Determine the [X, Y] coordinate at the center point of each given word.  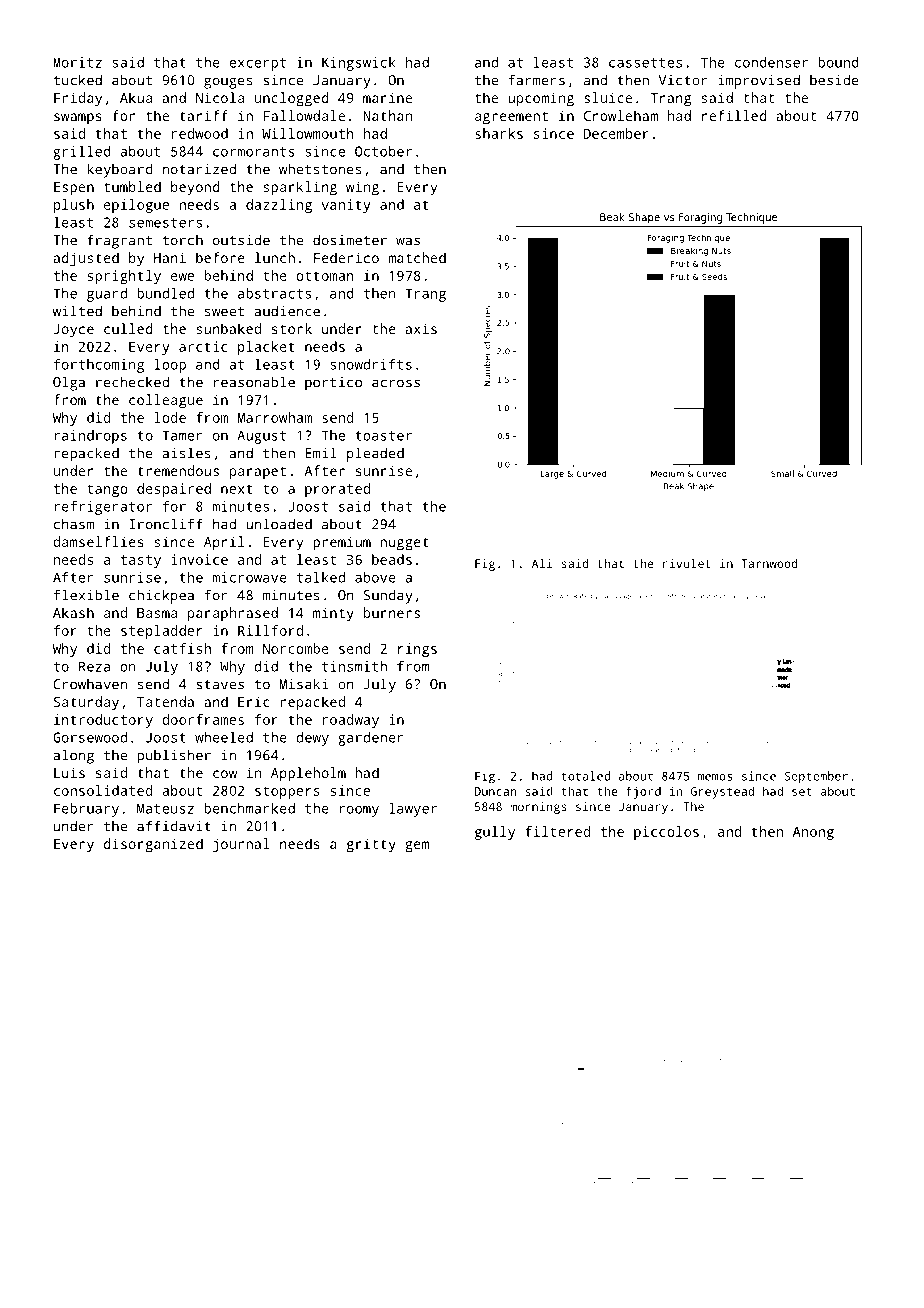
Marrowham [275, 417]
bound [838, 62]
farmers [536, 80]
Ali [542, 563]
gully [495, 833]
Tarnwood [769, 563]
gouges [228, 83]
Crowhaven [90, 684]
